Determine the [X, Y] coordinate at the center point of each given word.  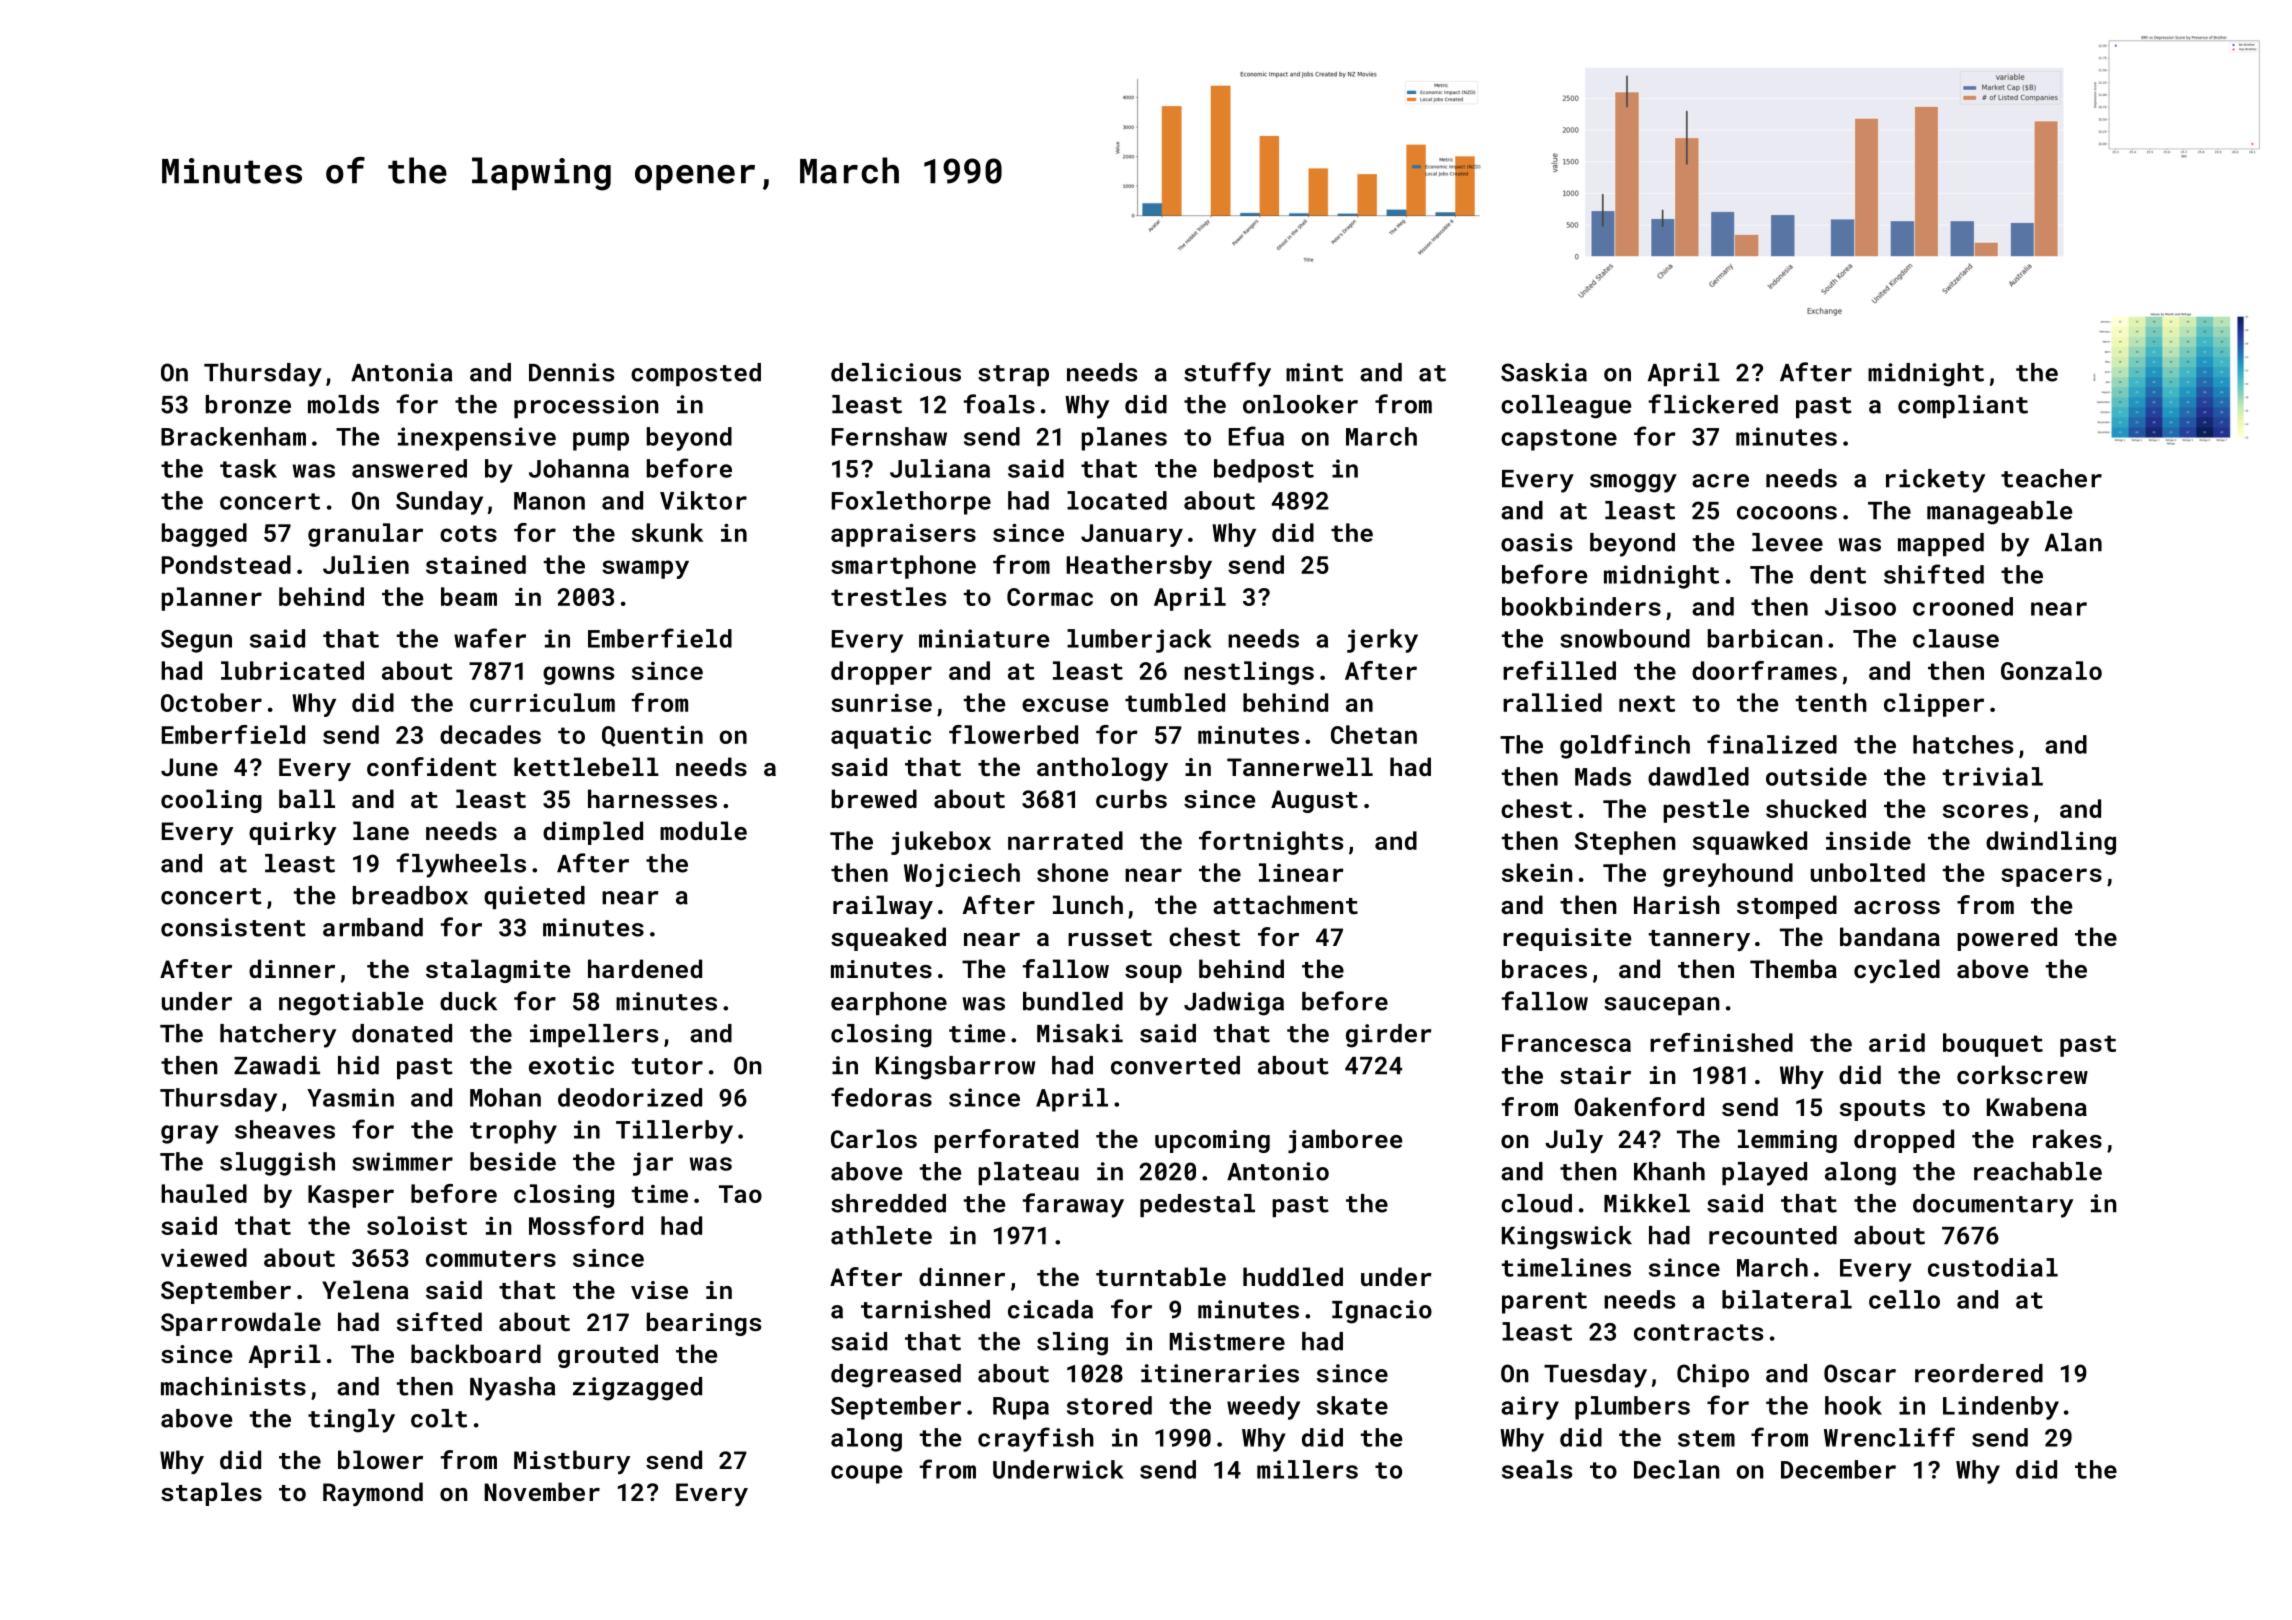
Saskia [1544, 372]
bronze [248, 404]
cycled [1897, 971]
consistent [233, 927]
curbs [1131, 798]
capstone [1559, 440]
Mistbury [572, 1462]
